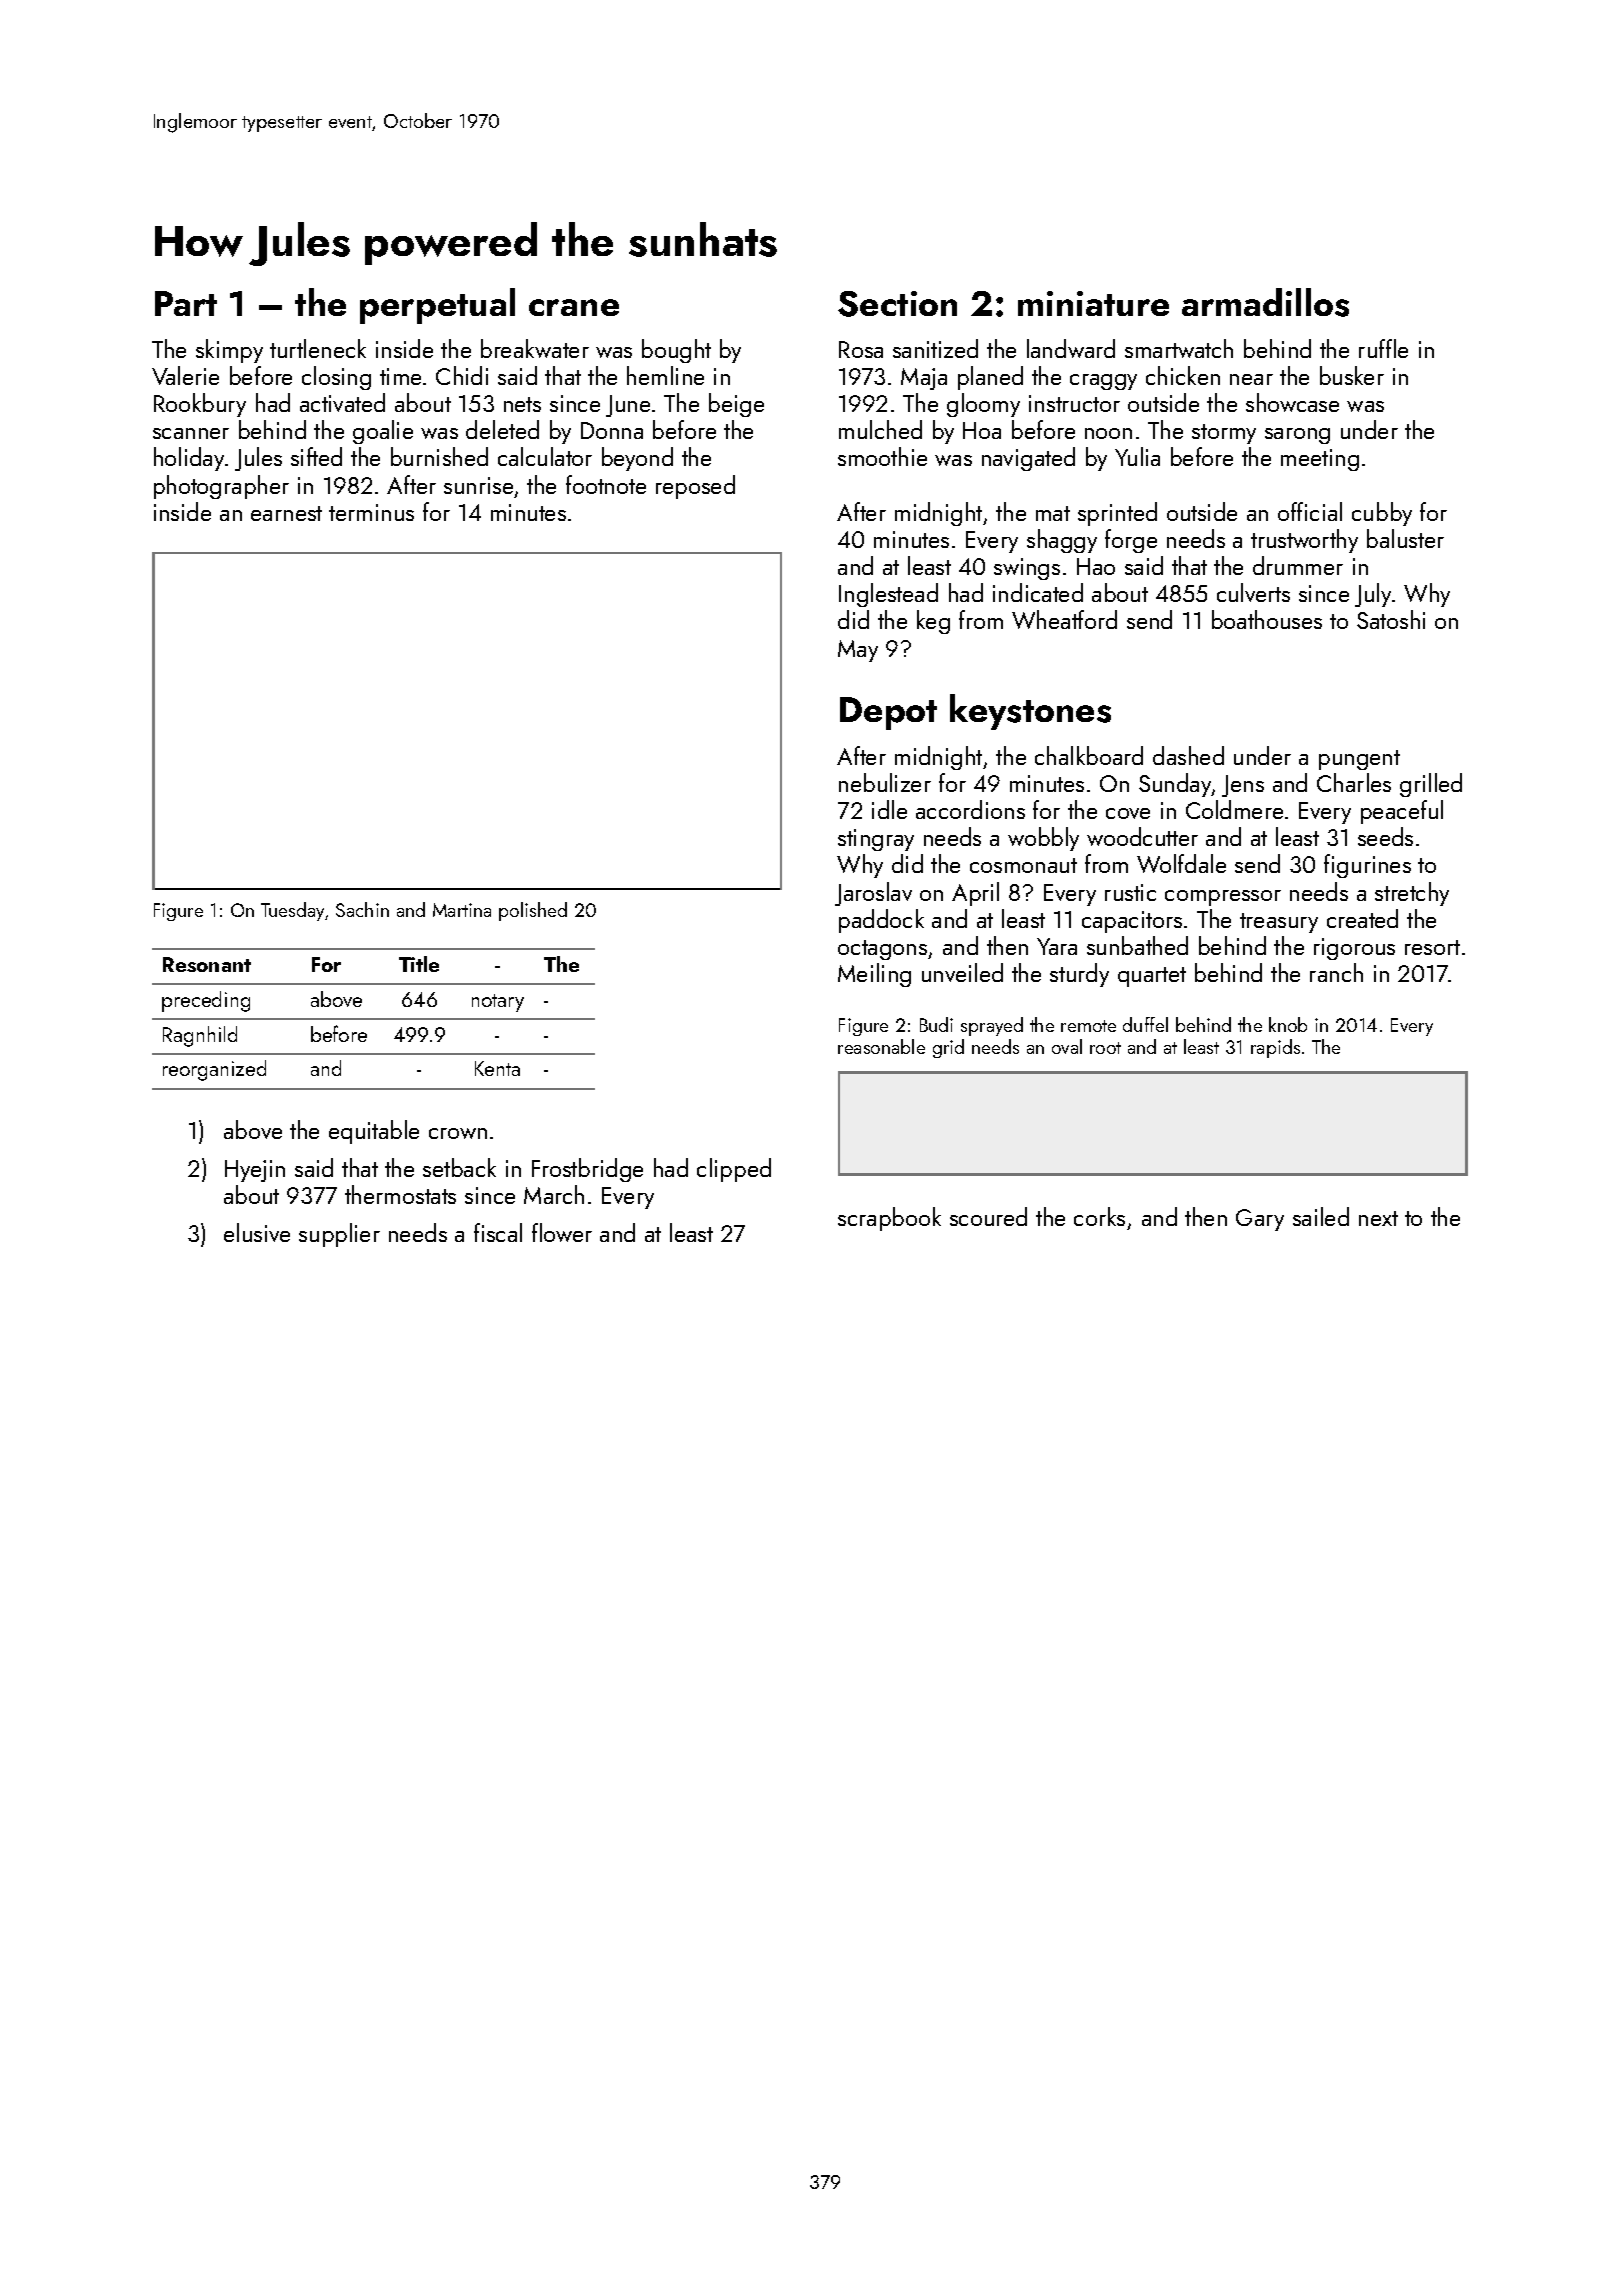 The width and height of the image is (1620, 2292). What do you see at coordinates (1260, 1220) in the image?
I see `Gary` at bounding box center [1260, 1220].
